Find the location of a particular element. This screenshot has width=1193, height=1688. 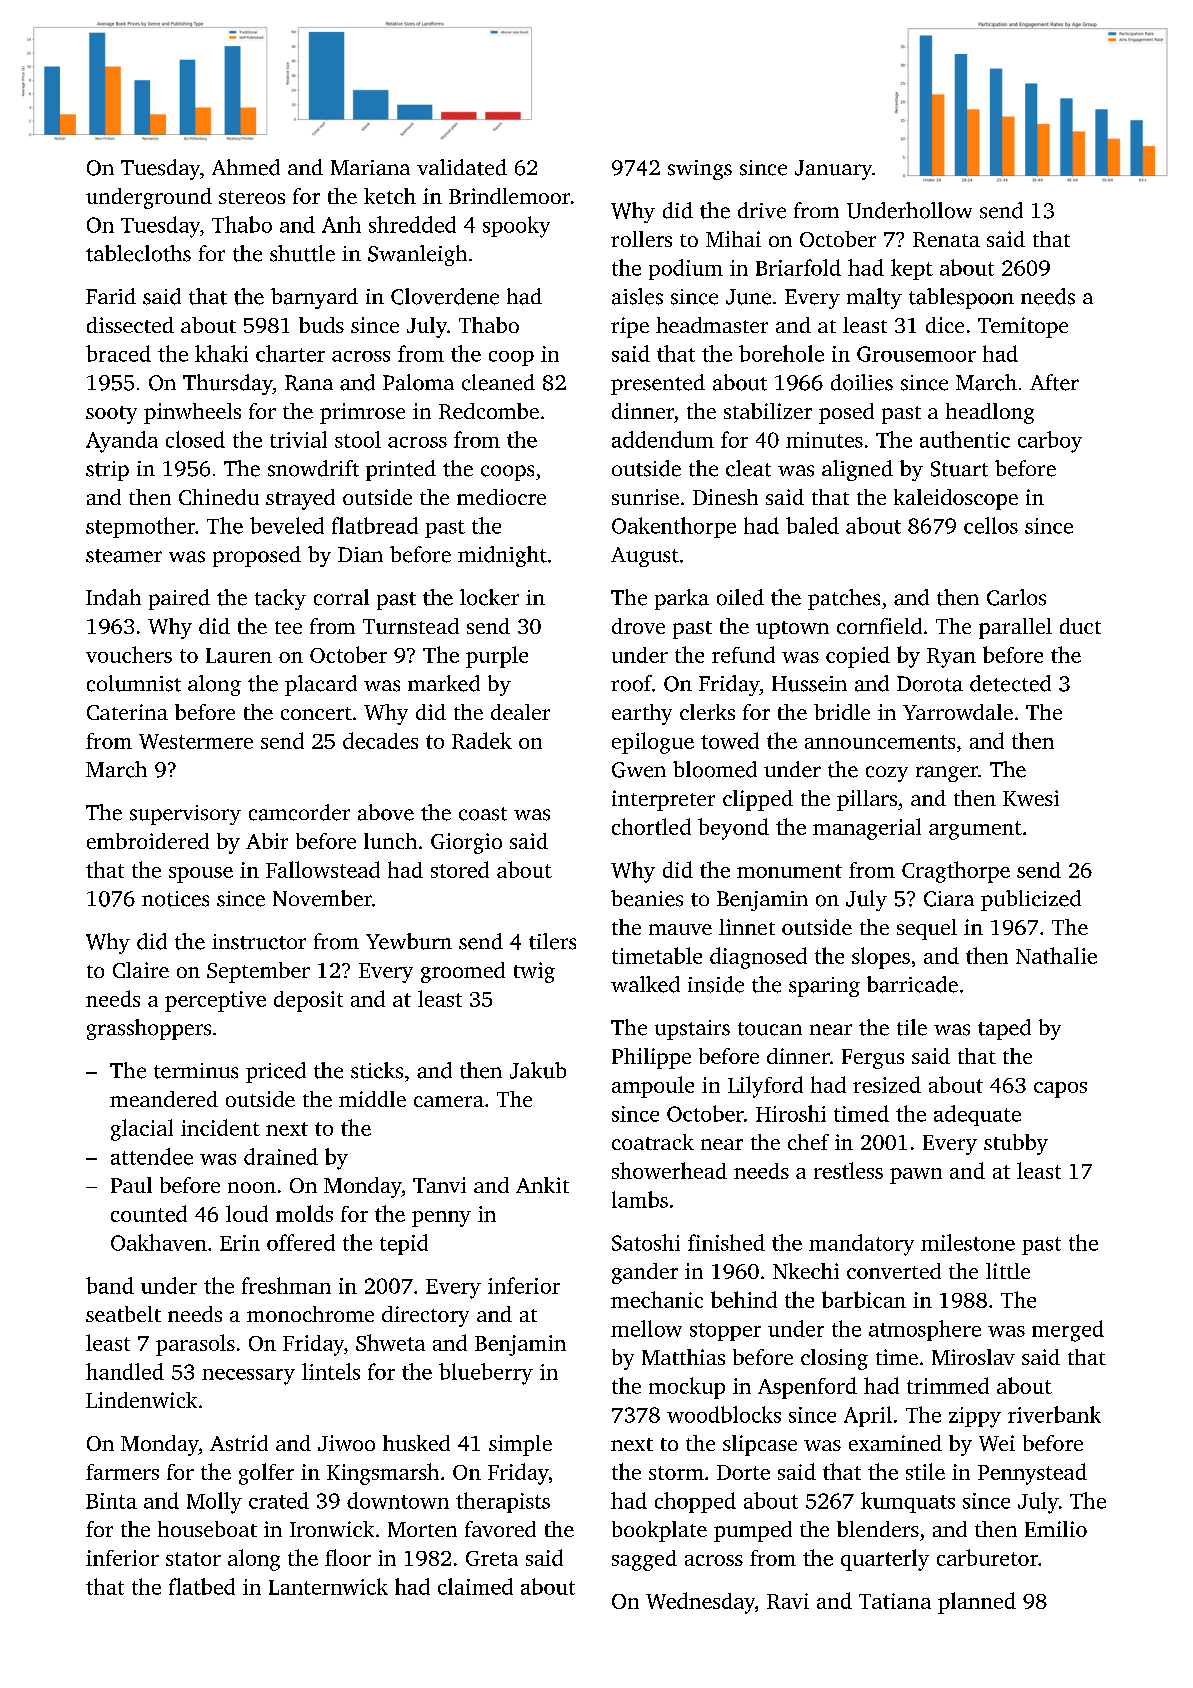

camera is located at coordinates (449, 1101).
